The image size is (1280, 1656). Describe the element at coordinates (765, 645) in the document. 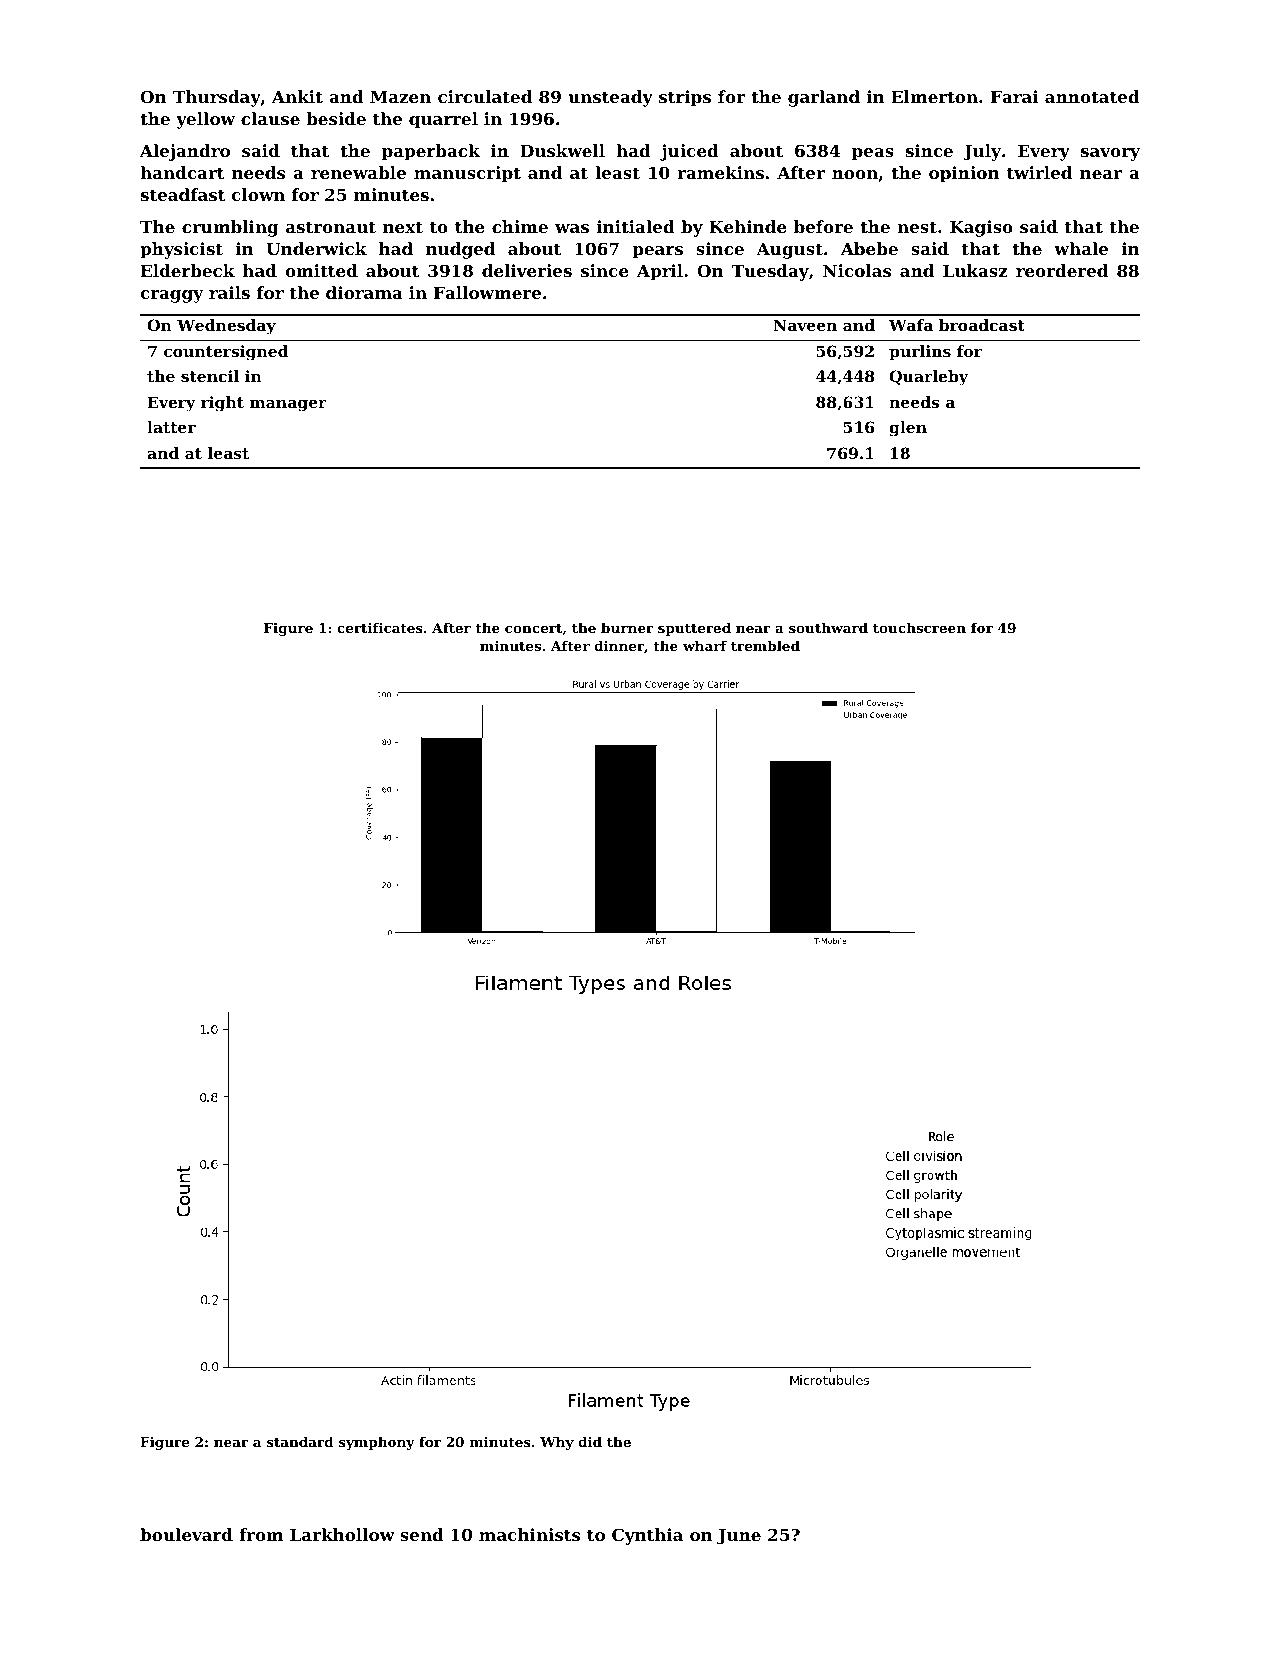

I see `trembled` at that location.
